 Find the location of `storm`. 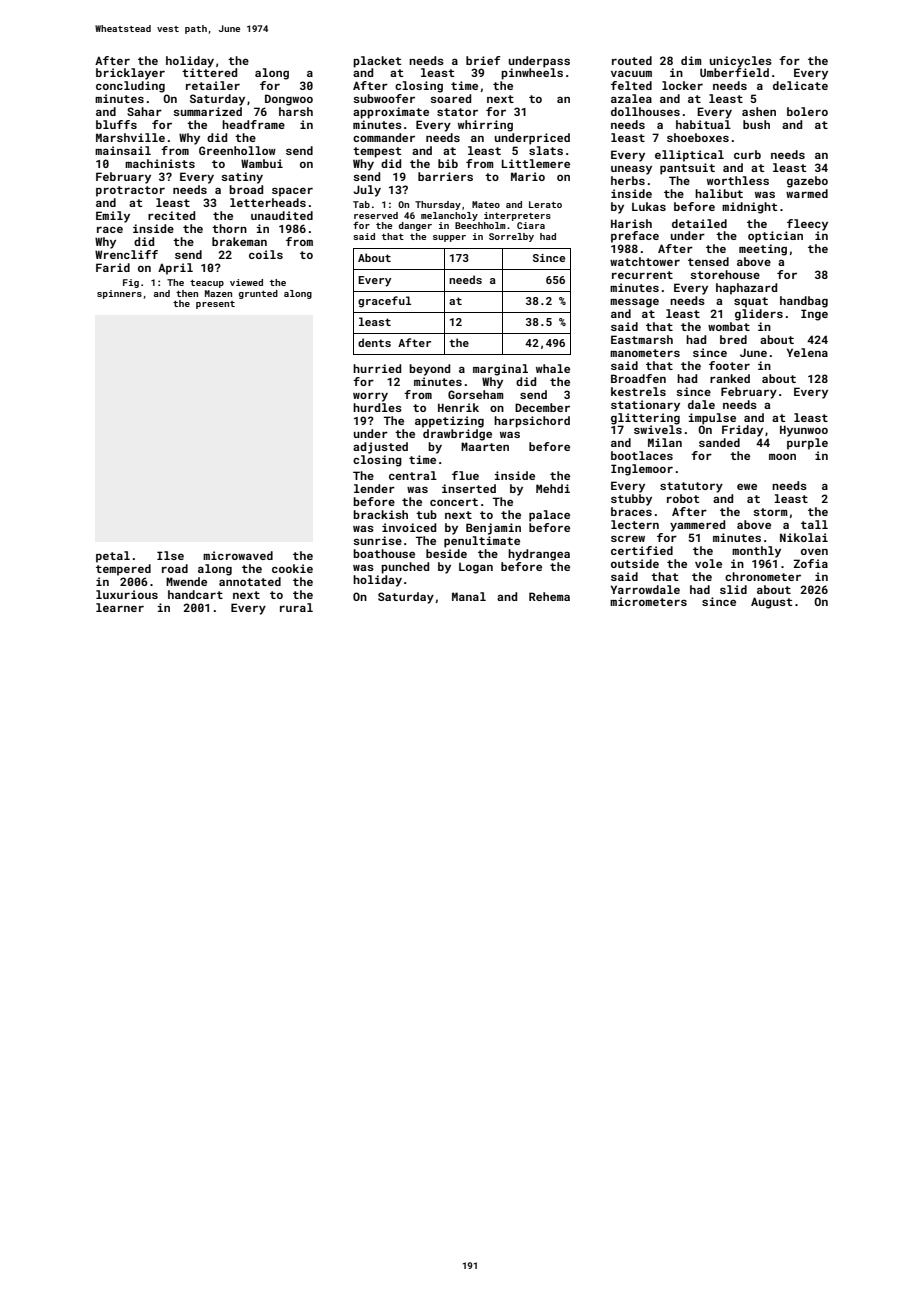

storm is located at coordinates (770, 512).
